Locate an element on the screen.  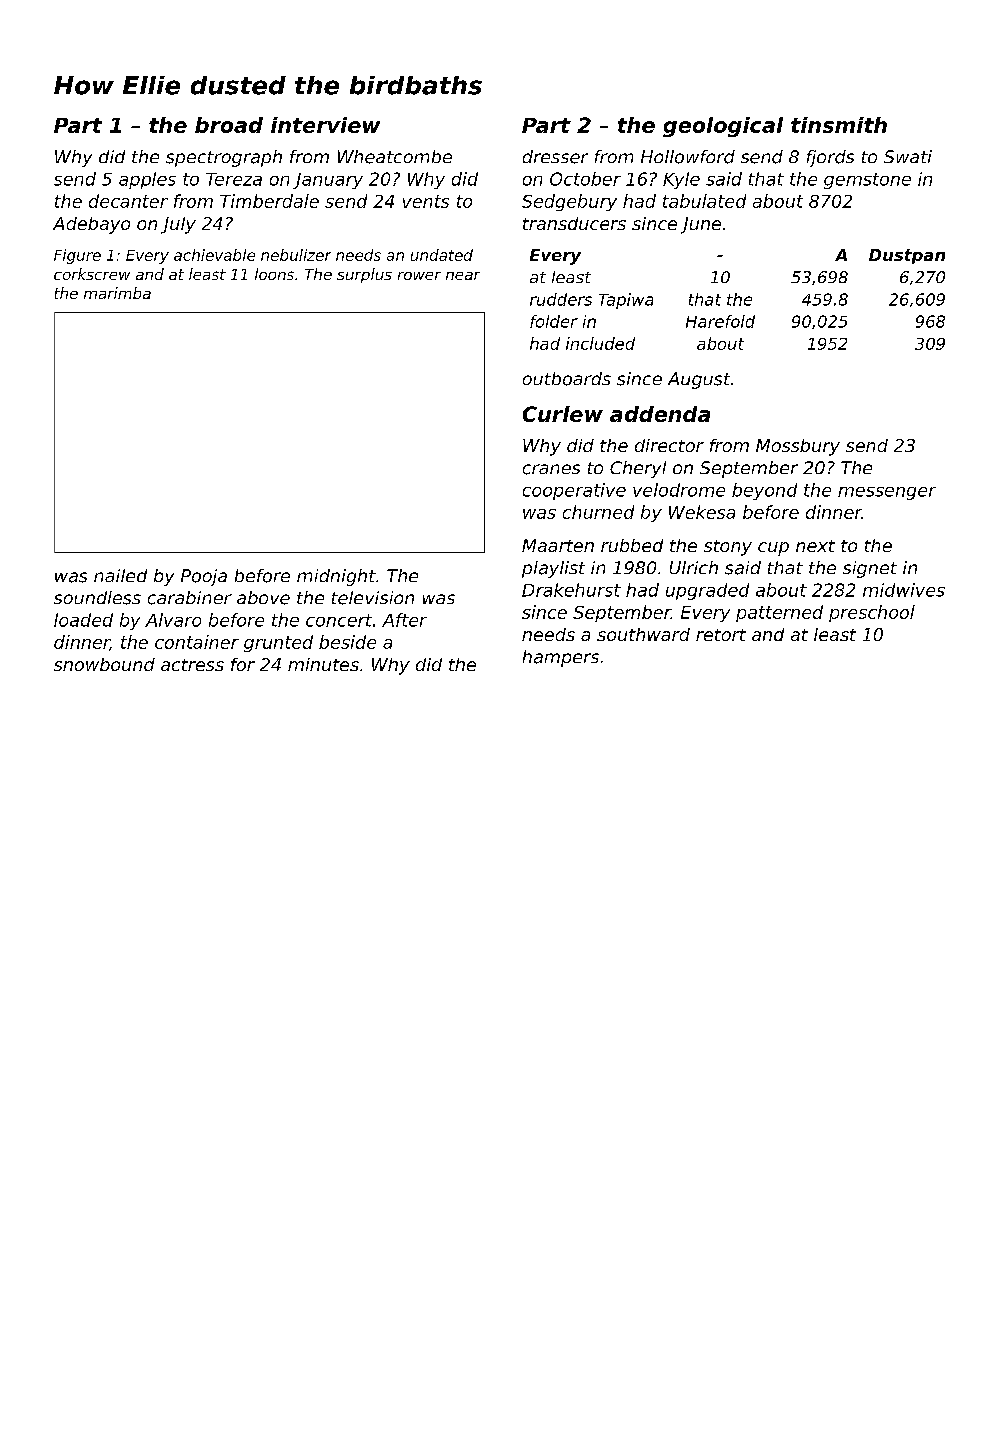
Wheatcombe is located at coordinates (395, 157).
